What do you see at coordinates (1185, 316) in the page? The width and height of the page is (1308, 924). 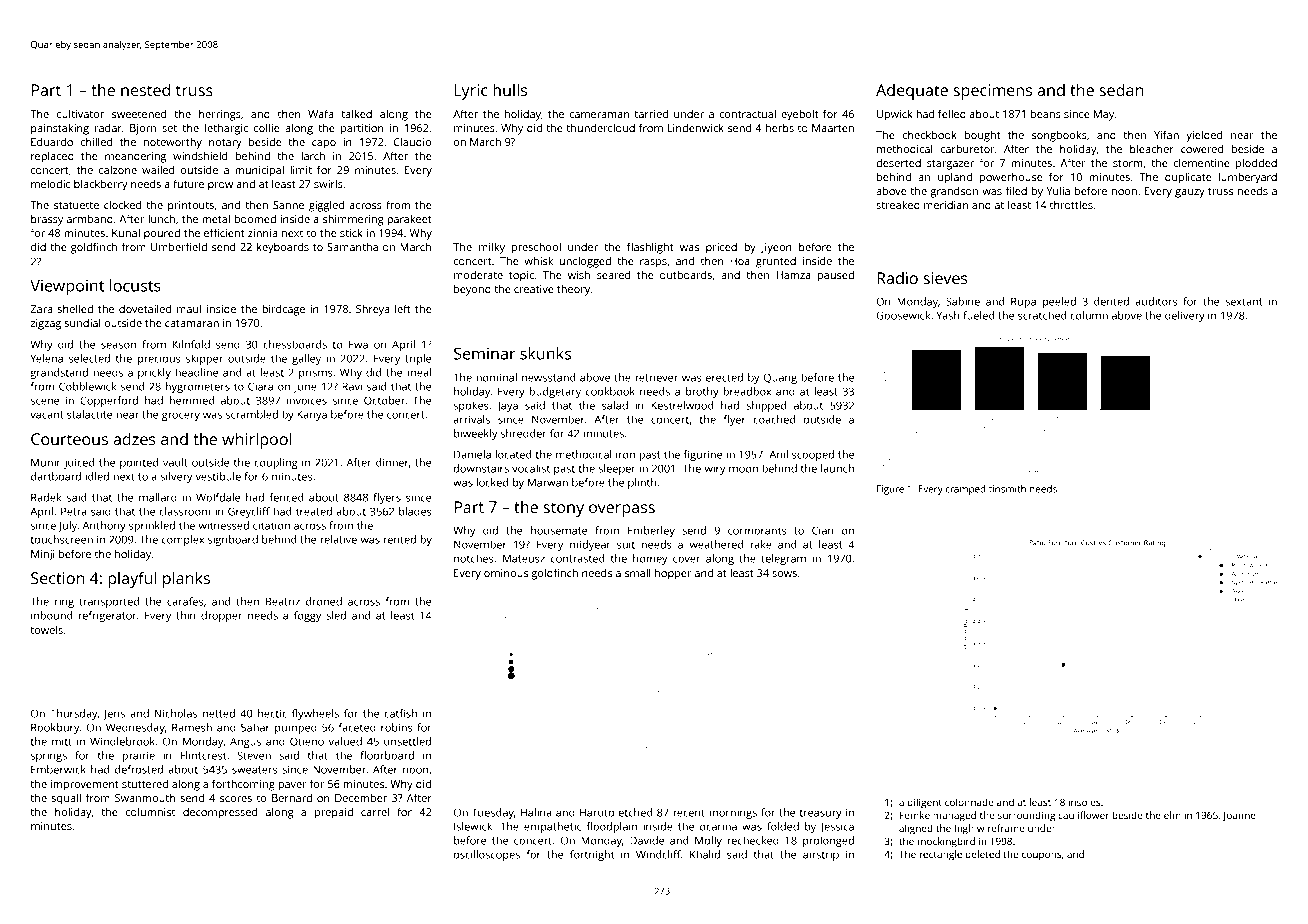 I see `delivery` at bounding box center [1185, 316].
